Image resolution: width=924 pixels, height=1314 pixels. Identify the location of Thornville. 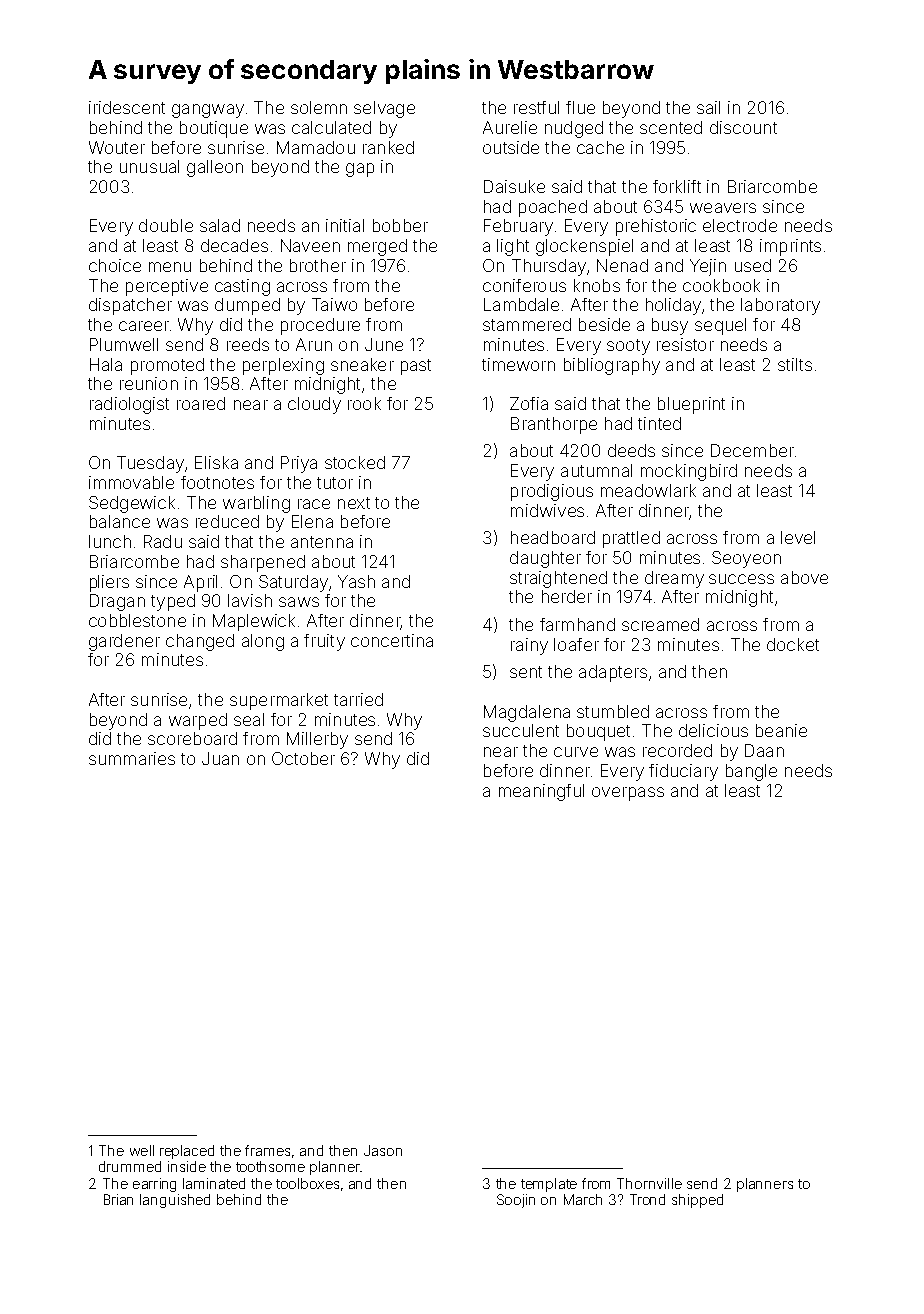
(649, 1183).
